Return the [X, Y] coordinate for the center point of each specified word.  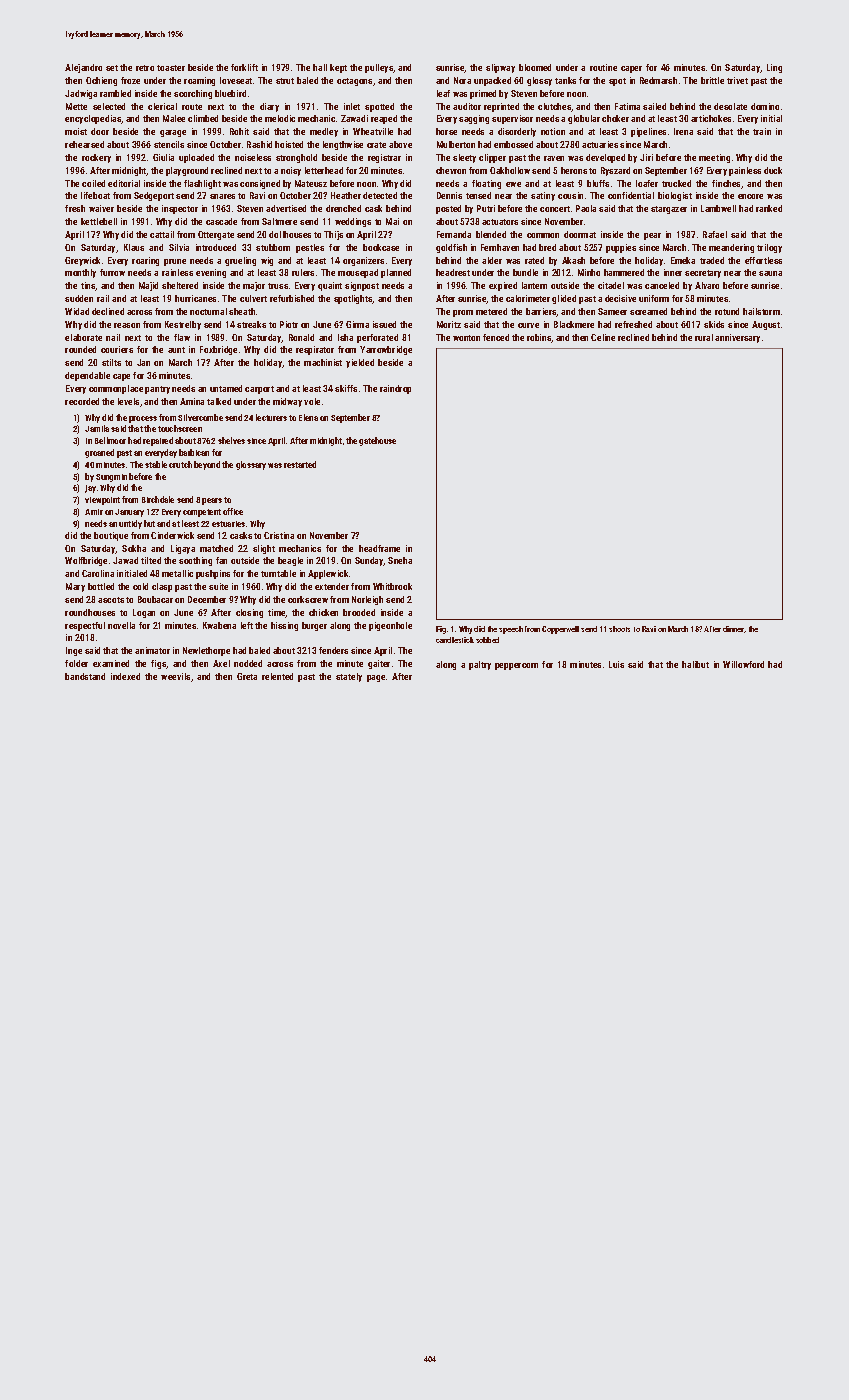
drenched [343, 208]
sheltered [180, 285]
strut [285, 81]
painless [745, 171]
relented [277, 676]
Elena [308, 417]
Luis [616, 664]
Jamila [97, 428]
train [762, 131]
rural [704, 337]
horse [446, 131]
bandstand [85, 676]
